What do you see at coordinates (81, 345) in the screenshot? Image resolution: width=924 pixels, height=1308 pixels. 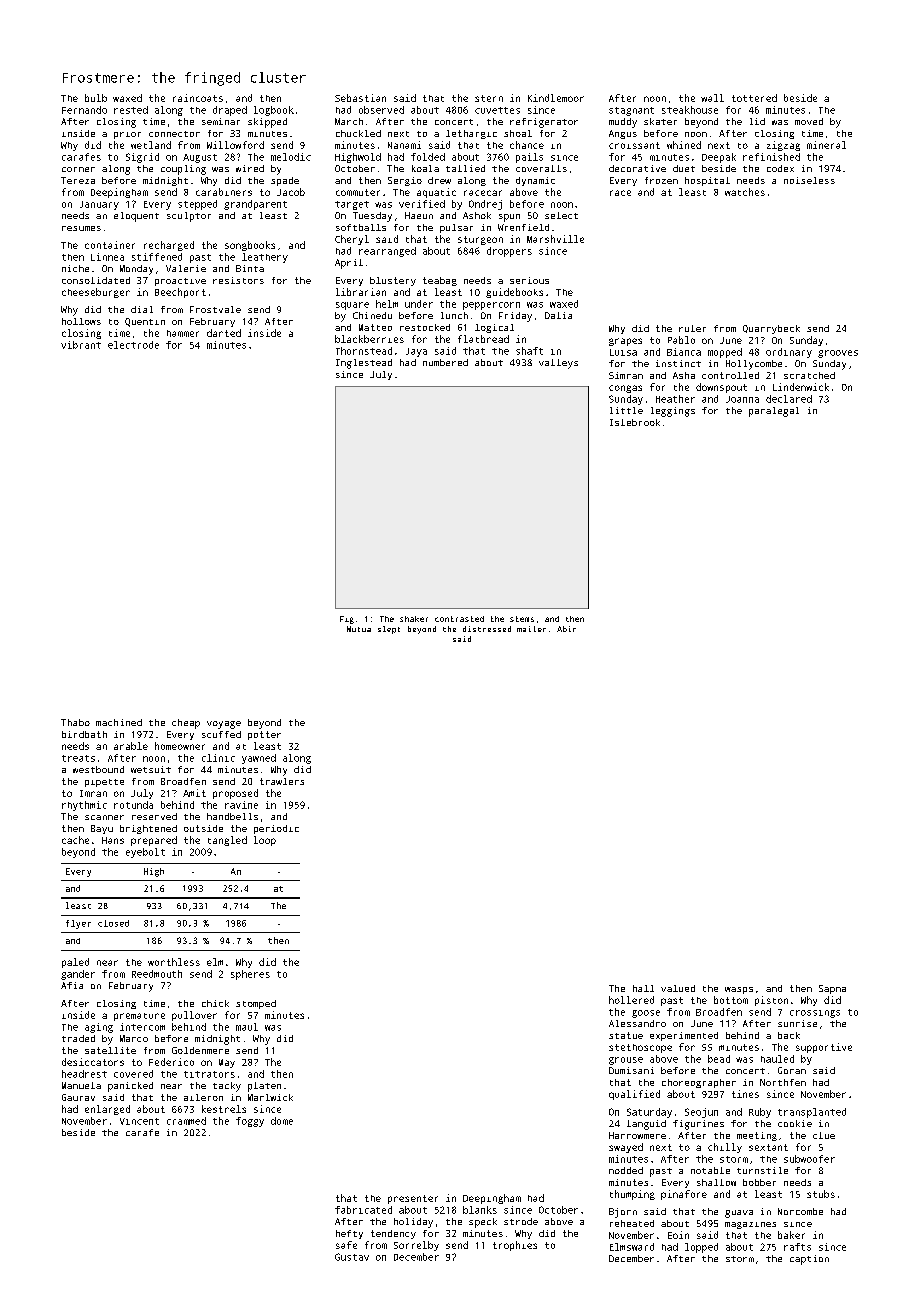 I see `vibrant` at bounding box center [81, 345].
